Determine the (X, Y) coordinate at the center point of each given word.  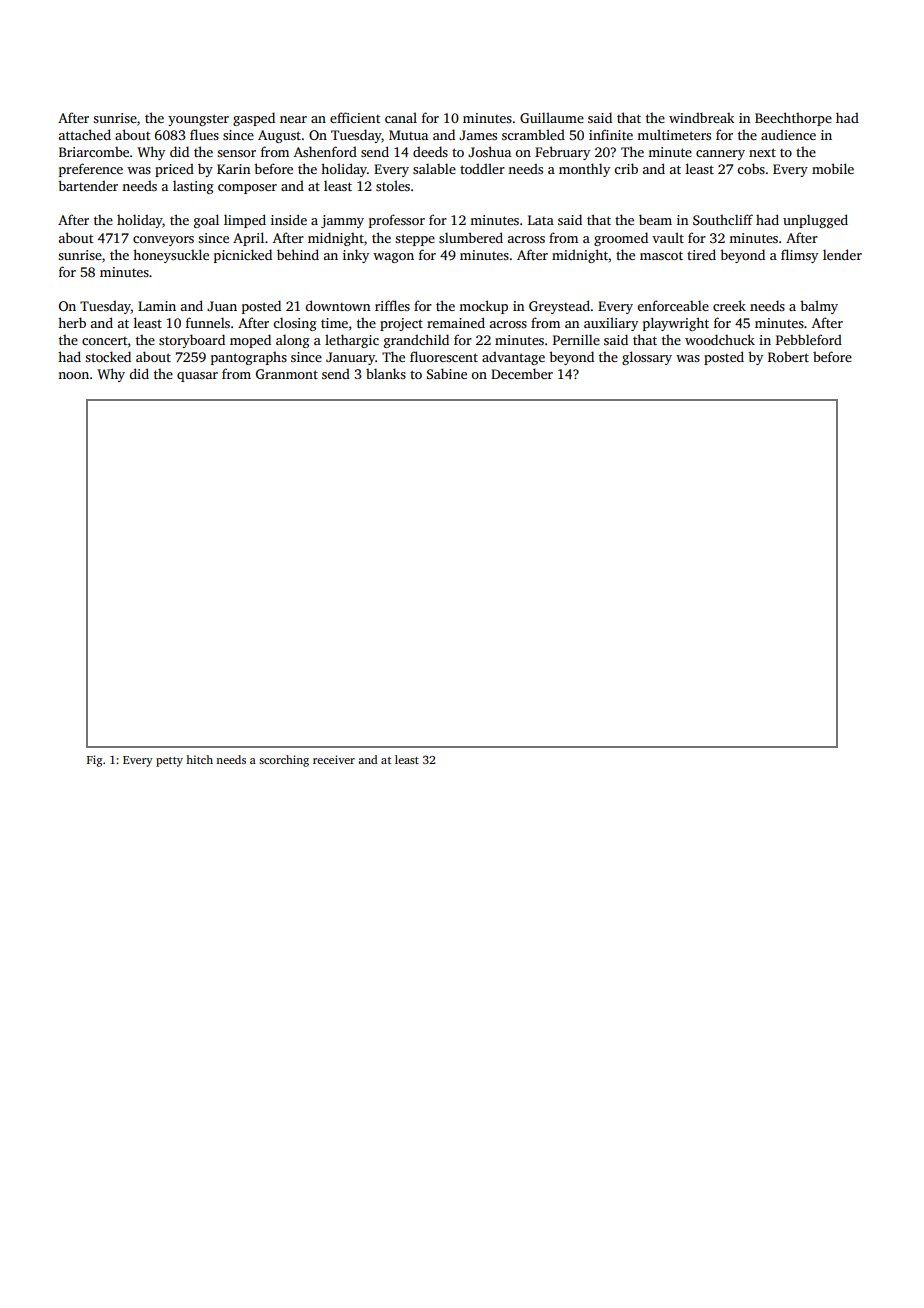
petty (169, 762)
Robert (788, 357)
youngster (198, 120)
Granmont (287, 374)
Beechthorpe (793, 119)
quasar (197, 377)
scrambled (533, 134)
